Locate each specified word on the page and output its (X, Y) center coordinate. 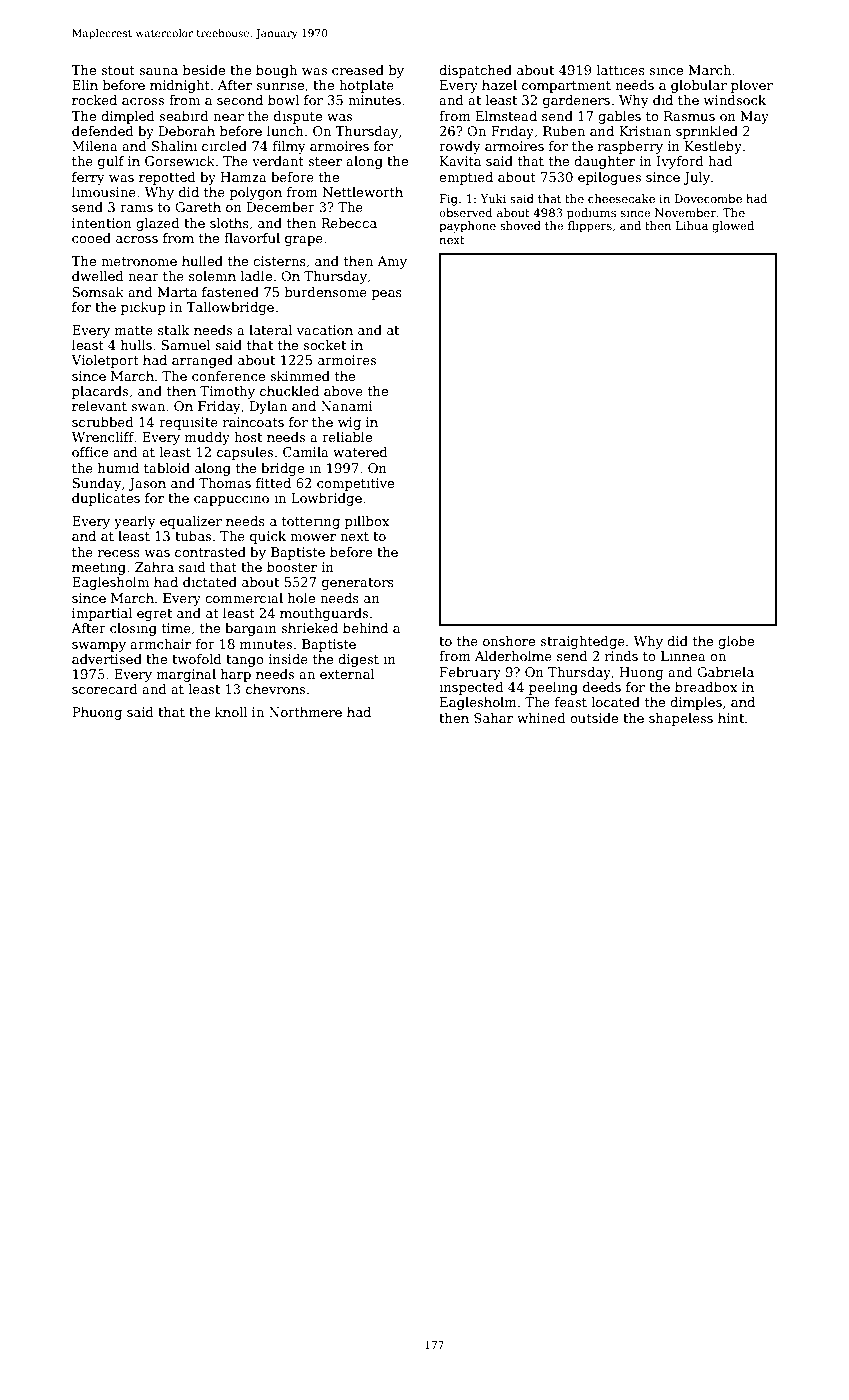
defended (103, 131)
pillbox (367, 522)
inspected (471, 688)
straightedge (582, 642)
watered (360, 452)
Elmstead (506, 116)
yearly (135, 522)
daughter (604, 162)
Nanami (347, 406)
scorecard (105, 689)
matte (134, 330)
